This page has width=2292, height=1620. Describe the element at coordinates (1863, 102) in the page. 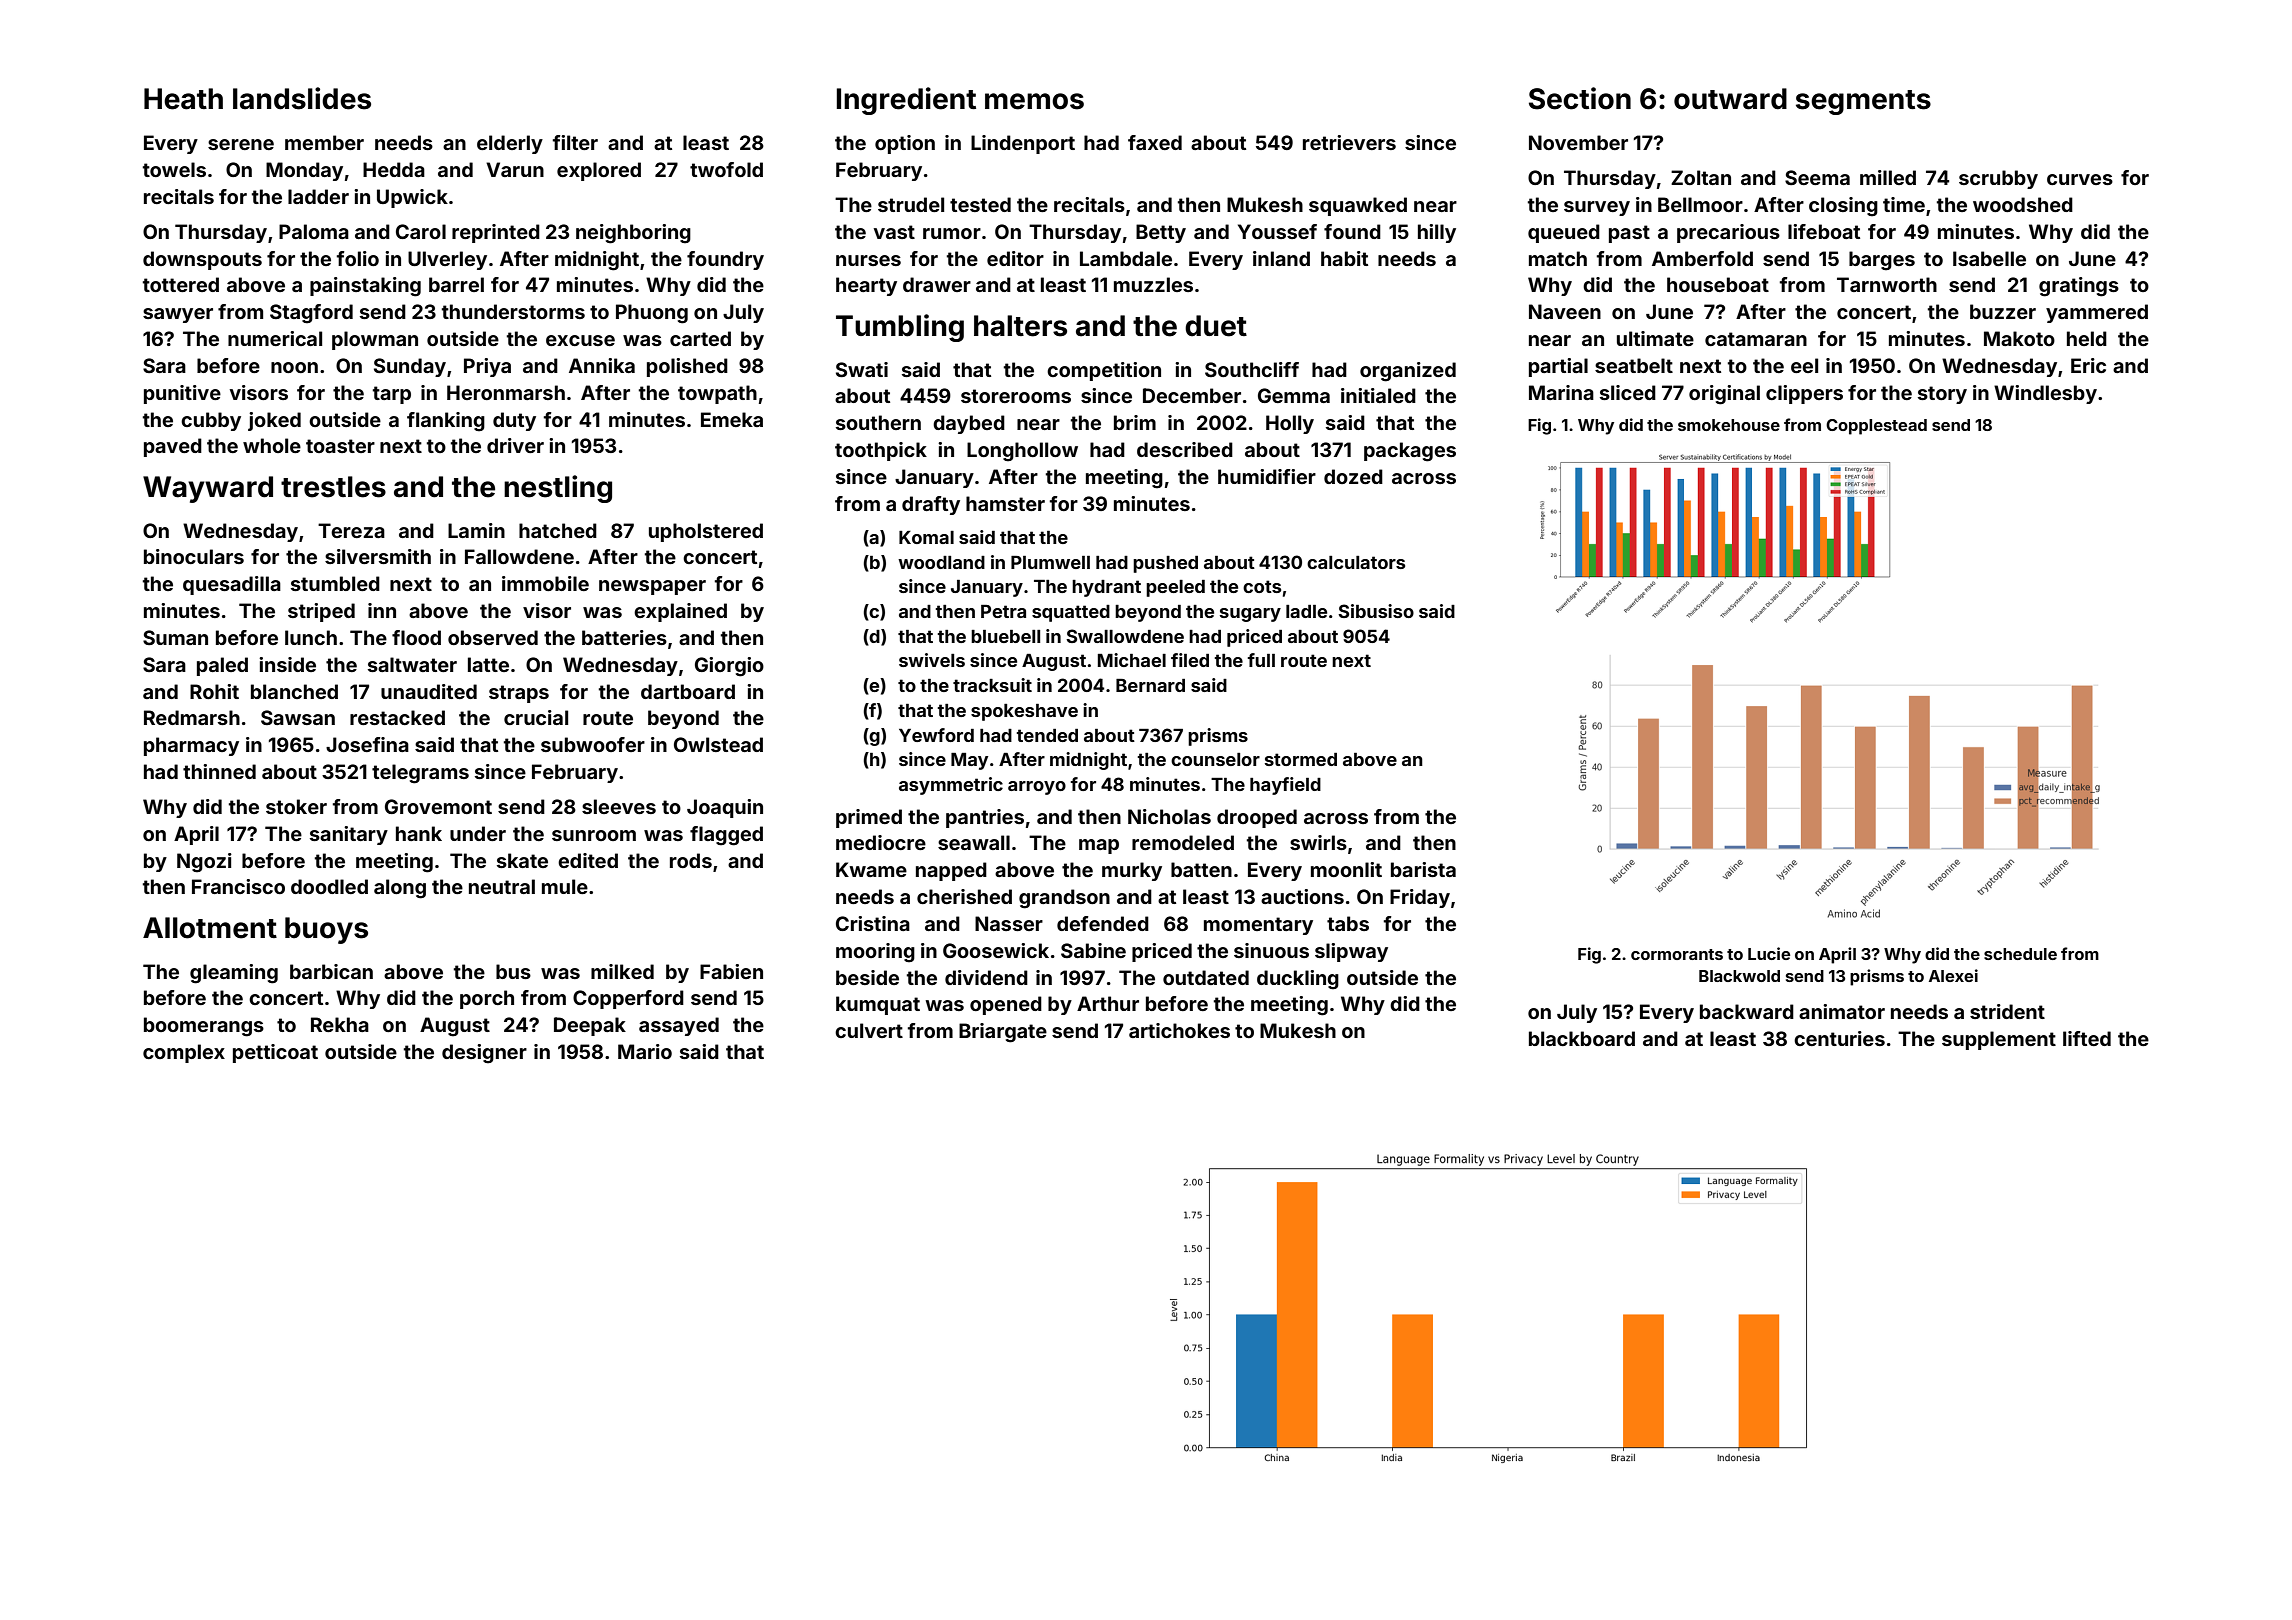

I see `segments` at that location.
